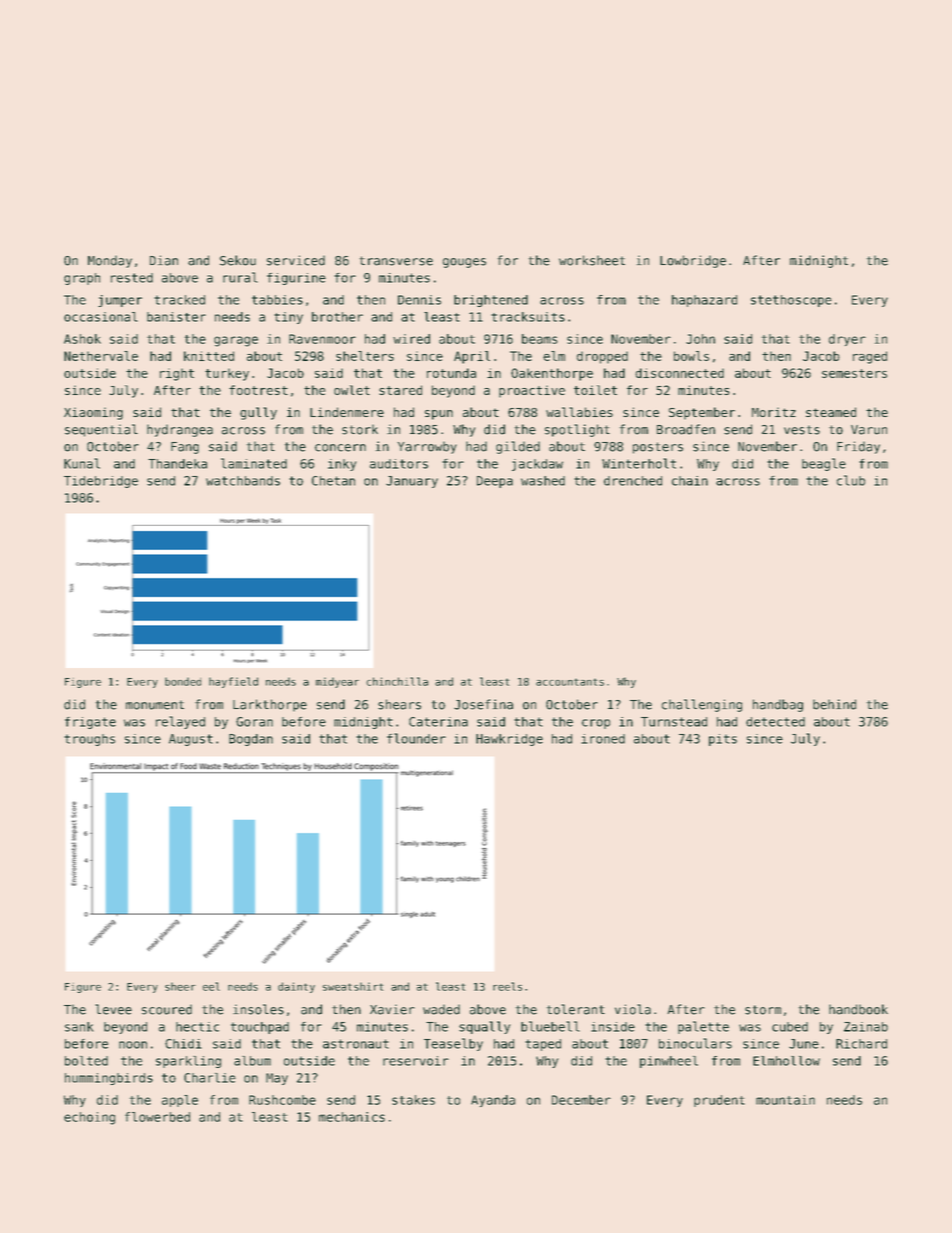 Image resolution: width=952 pixels, height=1233 pixels. What do you see at coordinates (337, 317) in the screenshot?
I see `brother` at bounding box center [337, 317].
